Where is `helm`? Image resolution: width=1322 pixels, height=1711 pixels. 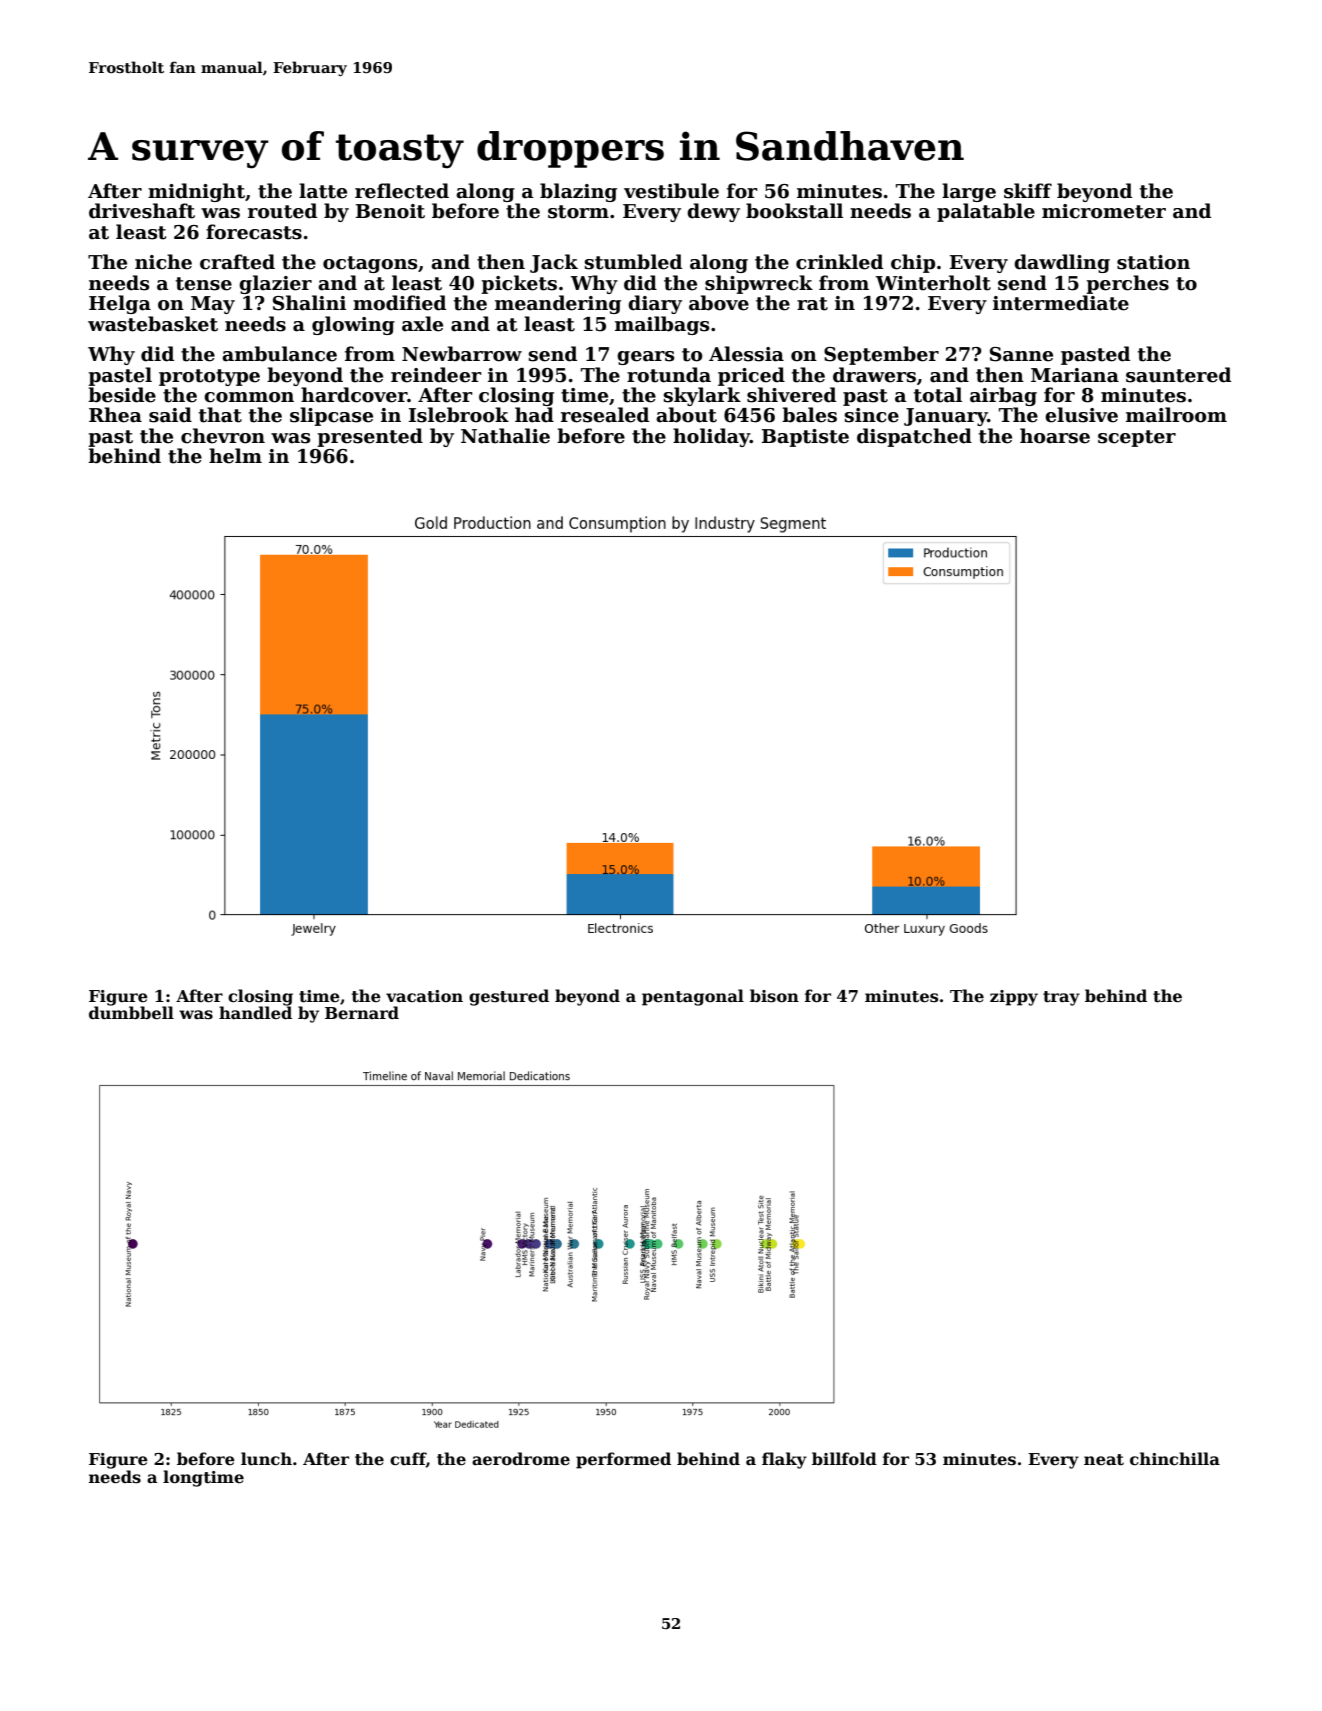 helm is located at coordinates (235, 456).
